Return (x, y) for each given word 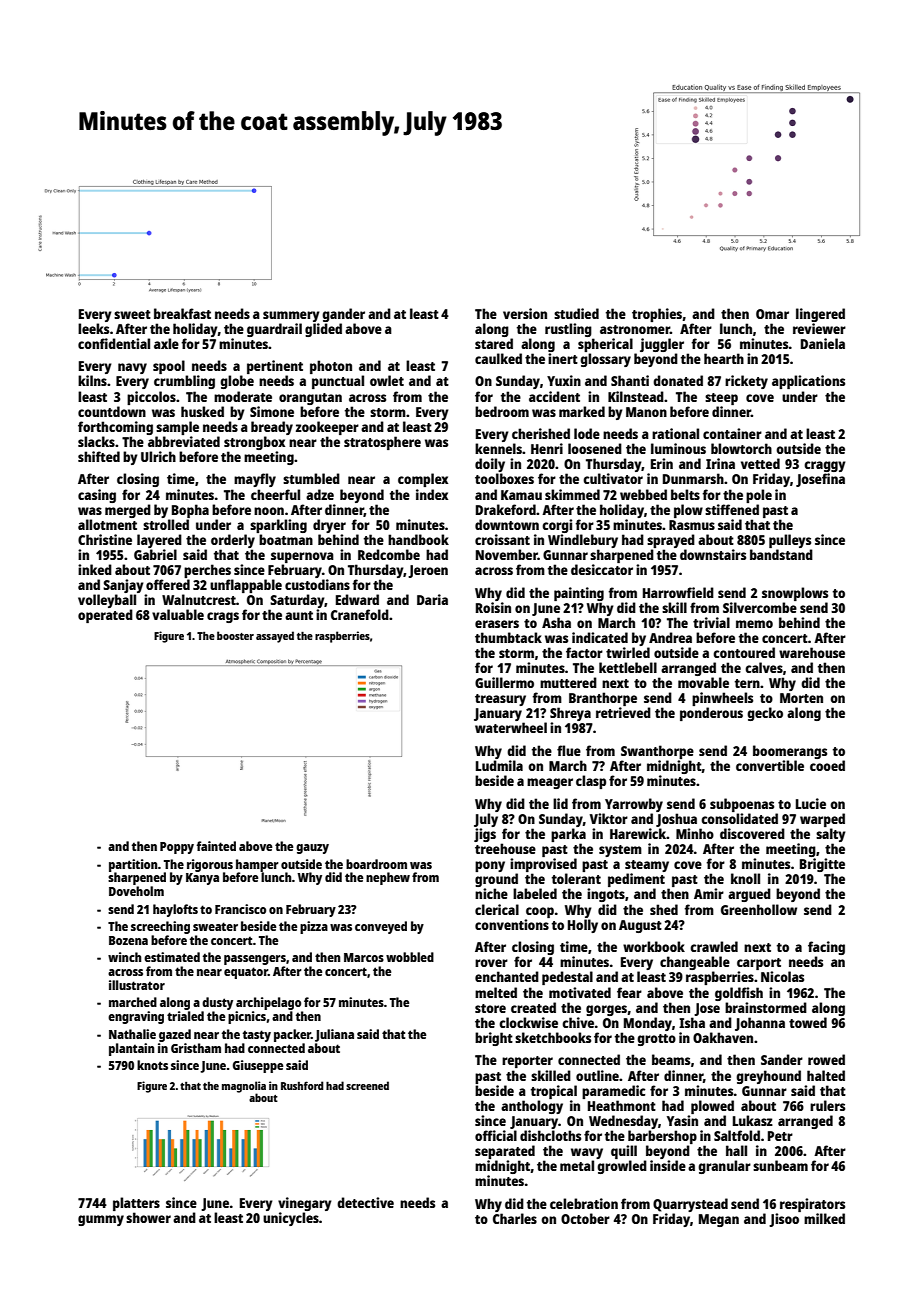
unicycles (291, 1219)
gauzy (312, 849)
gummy (101, 1220)
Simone (272, 411)
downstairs (713, 554)
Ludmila (499, 765)
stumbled (311, 478)
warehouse (812, 652)
